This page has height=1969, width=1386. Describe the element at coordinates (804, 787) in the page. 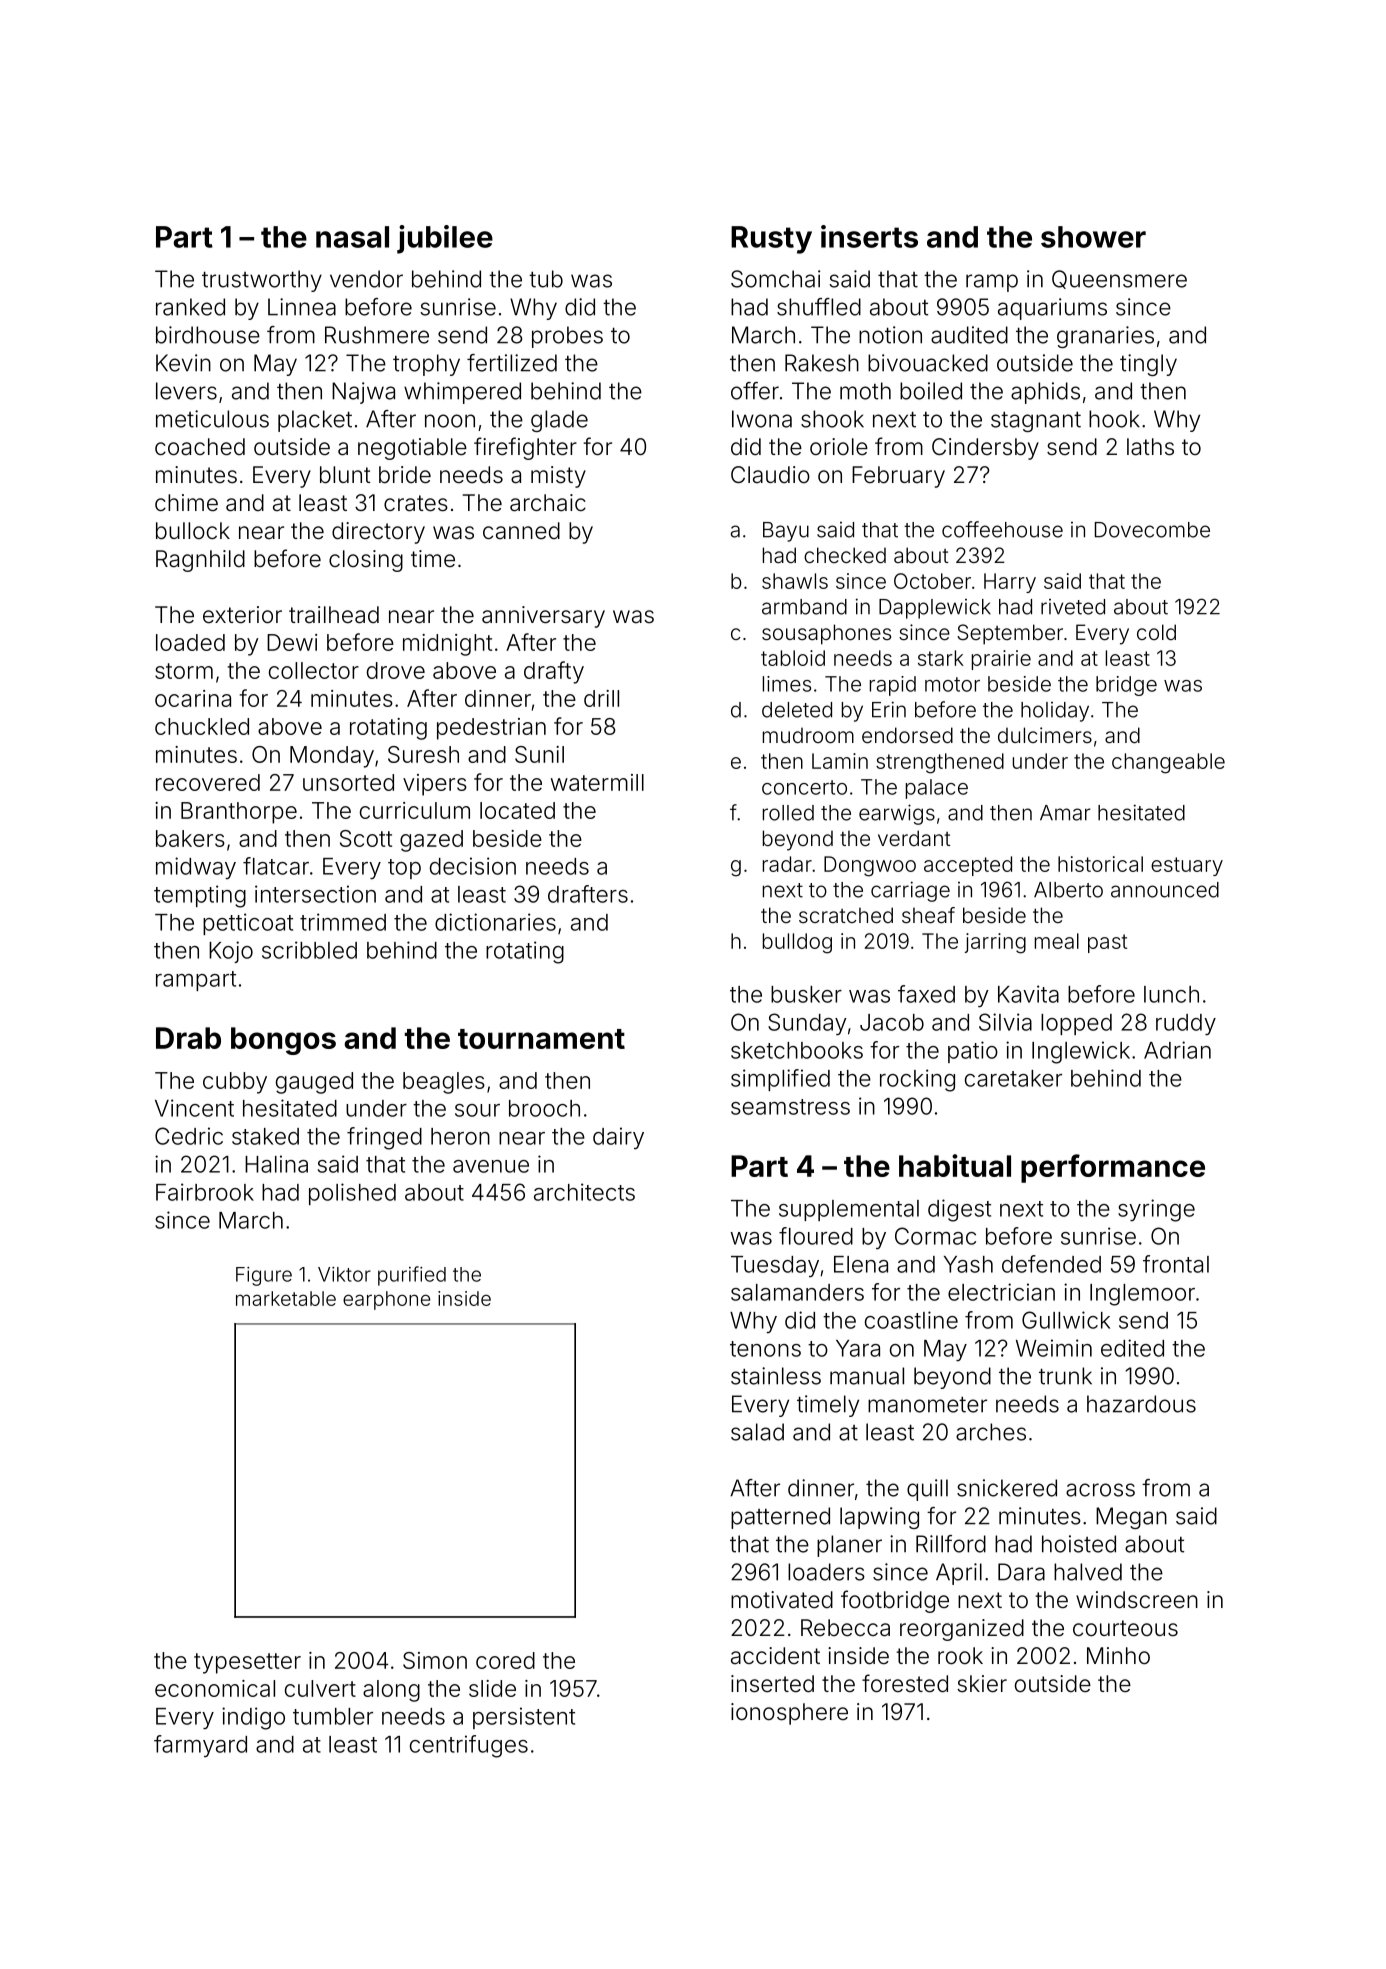

I see `concerto` at that location.
